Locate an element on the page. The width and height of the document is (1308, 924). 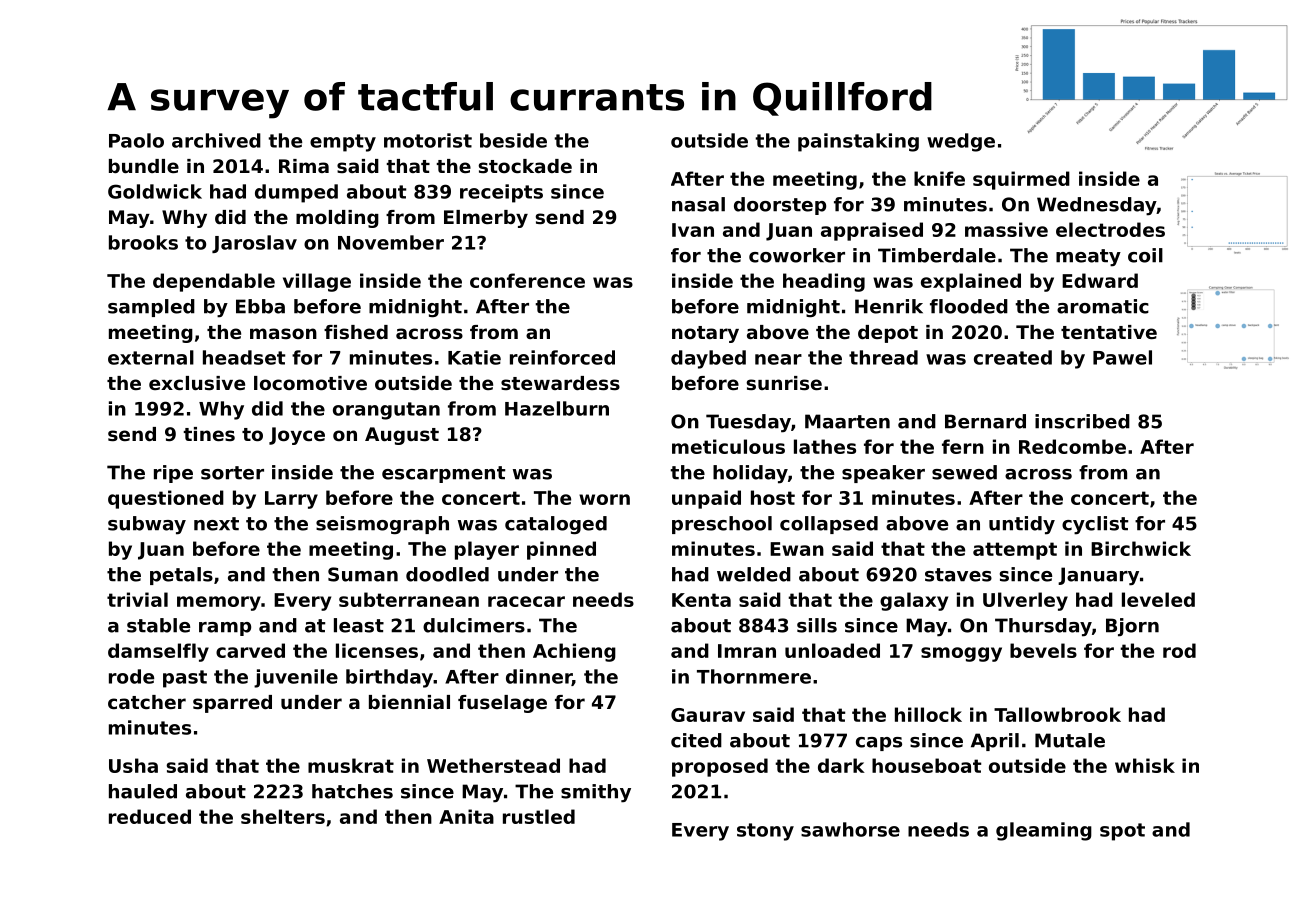
Goldwick is located at coordinates (155, 191).
